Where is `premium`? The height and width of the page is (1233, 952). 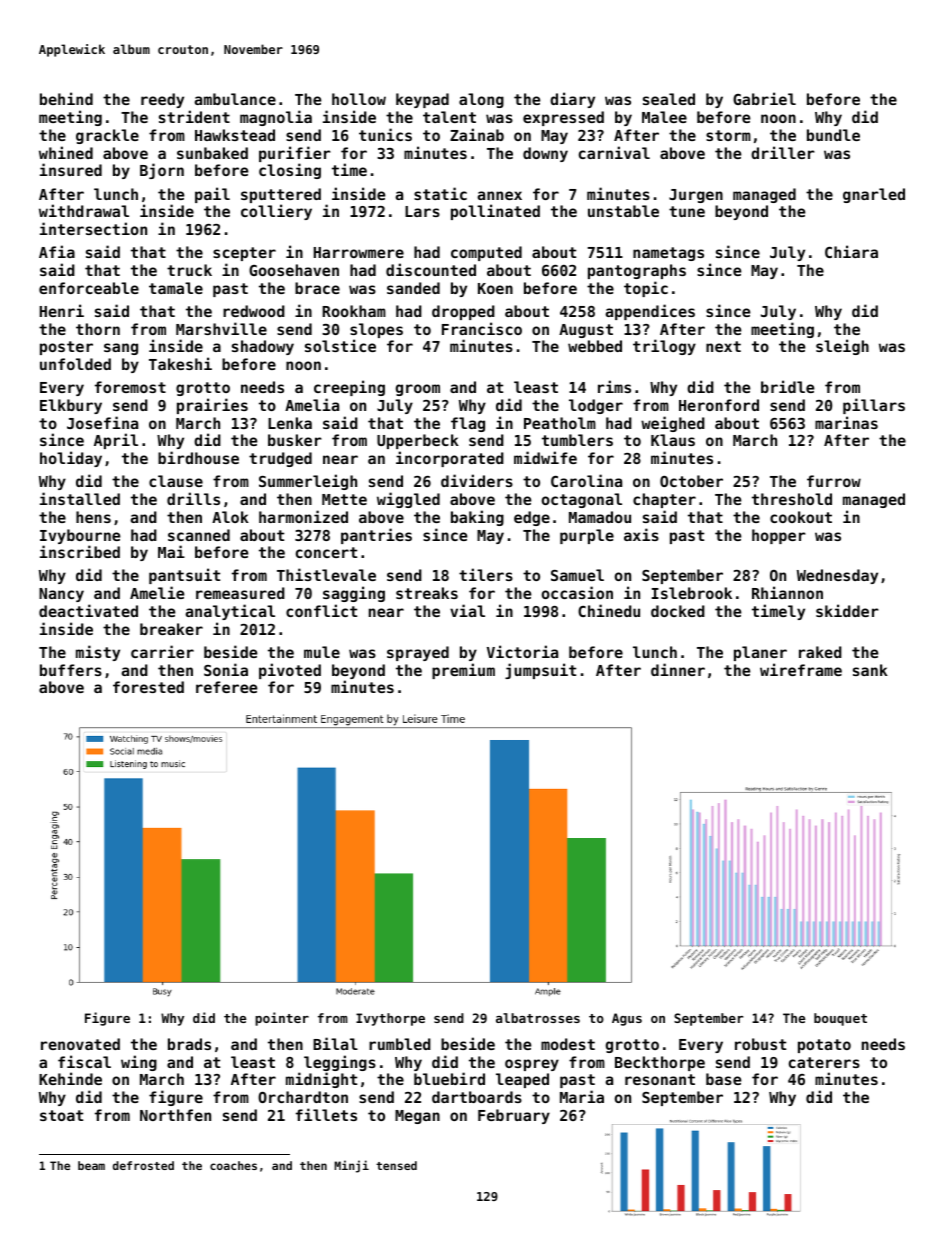
premium is located at coordinates (463, 671).
